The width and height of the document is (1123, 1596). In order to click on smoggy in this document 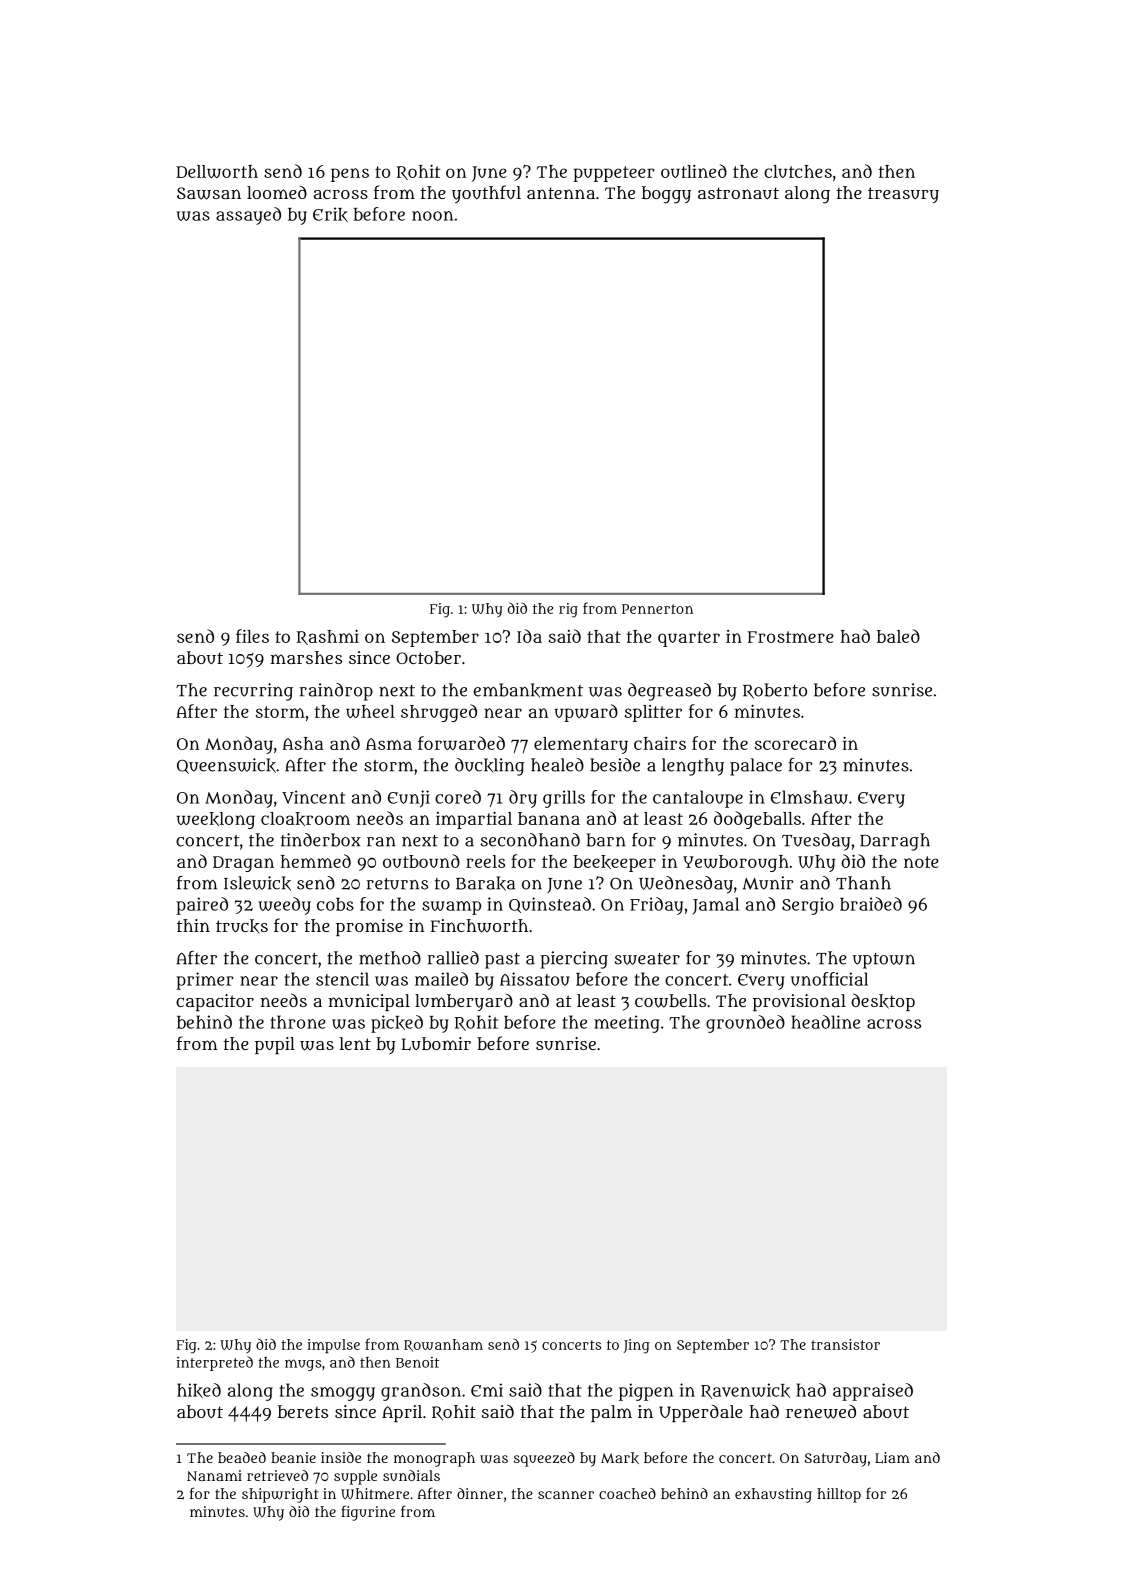, I will do `click(343, 1394)`.
